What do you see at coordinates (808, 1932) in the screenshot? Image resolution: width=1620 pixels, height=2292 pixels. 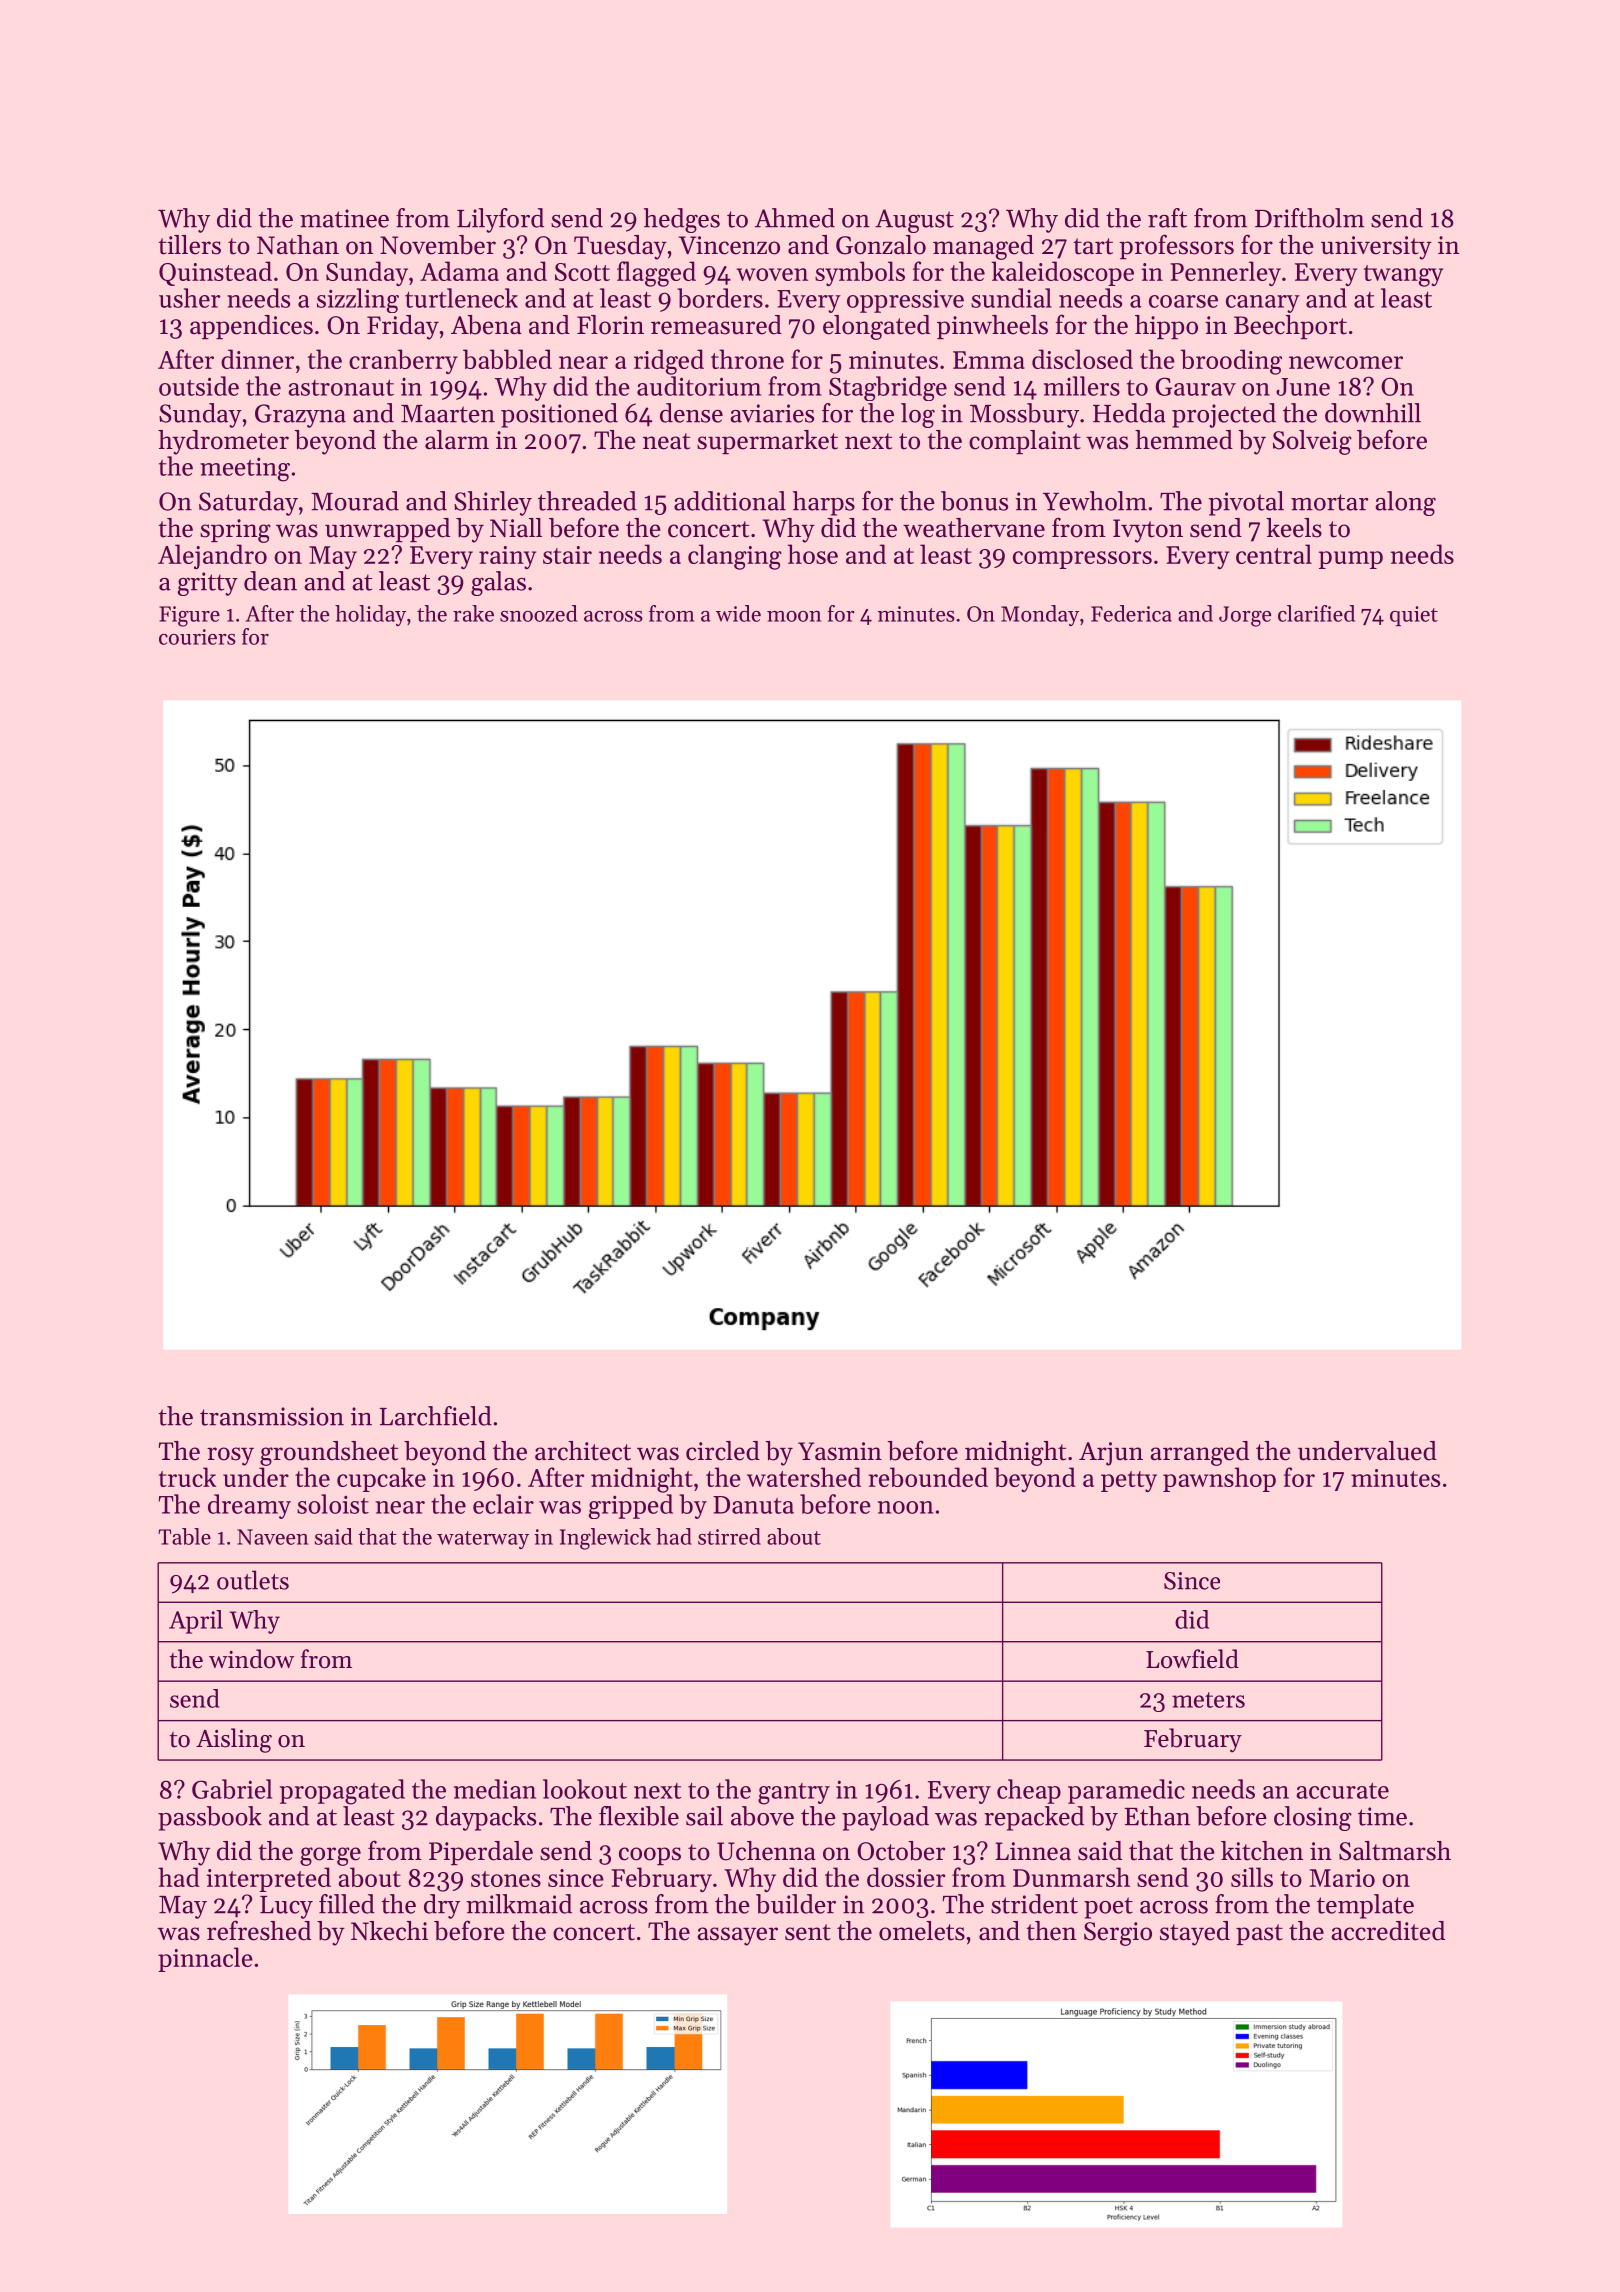 I see `sent` at bounding box center [808, 1932].
